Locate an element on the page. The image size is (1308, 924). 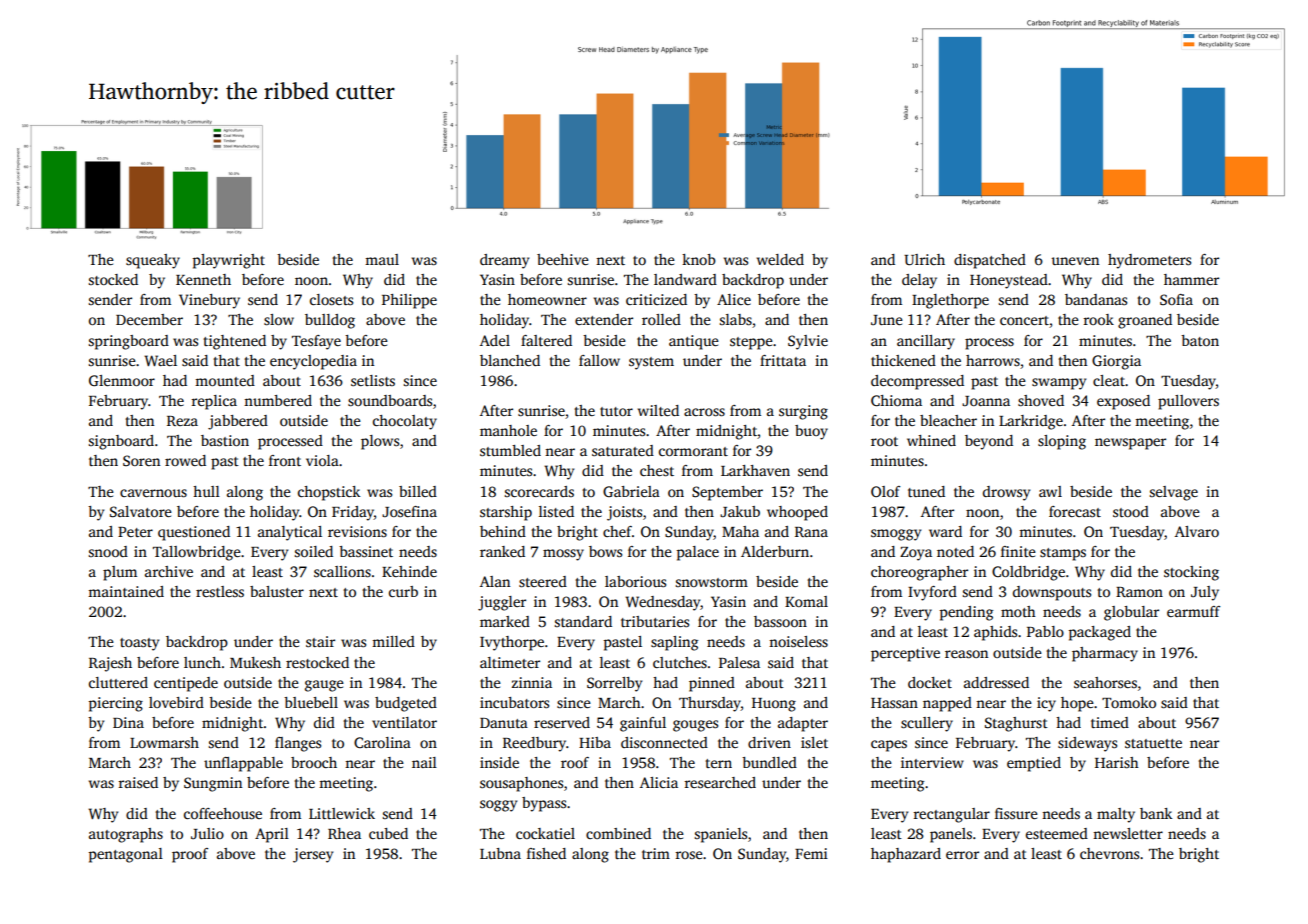
Femi is located at coordinates (811, 853).
